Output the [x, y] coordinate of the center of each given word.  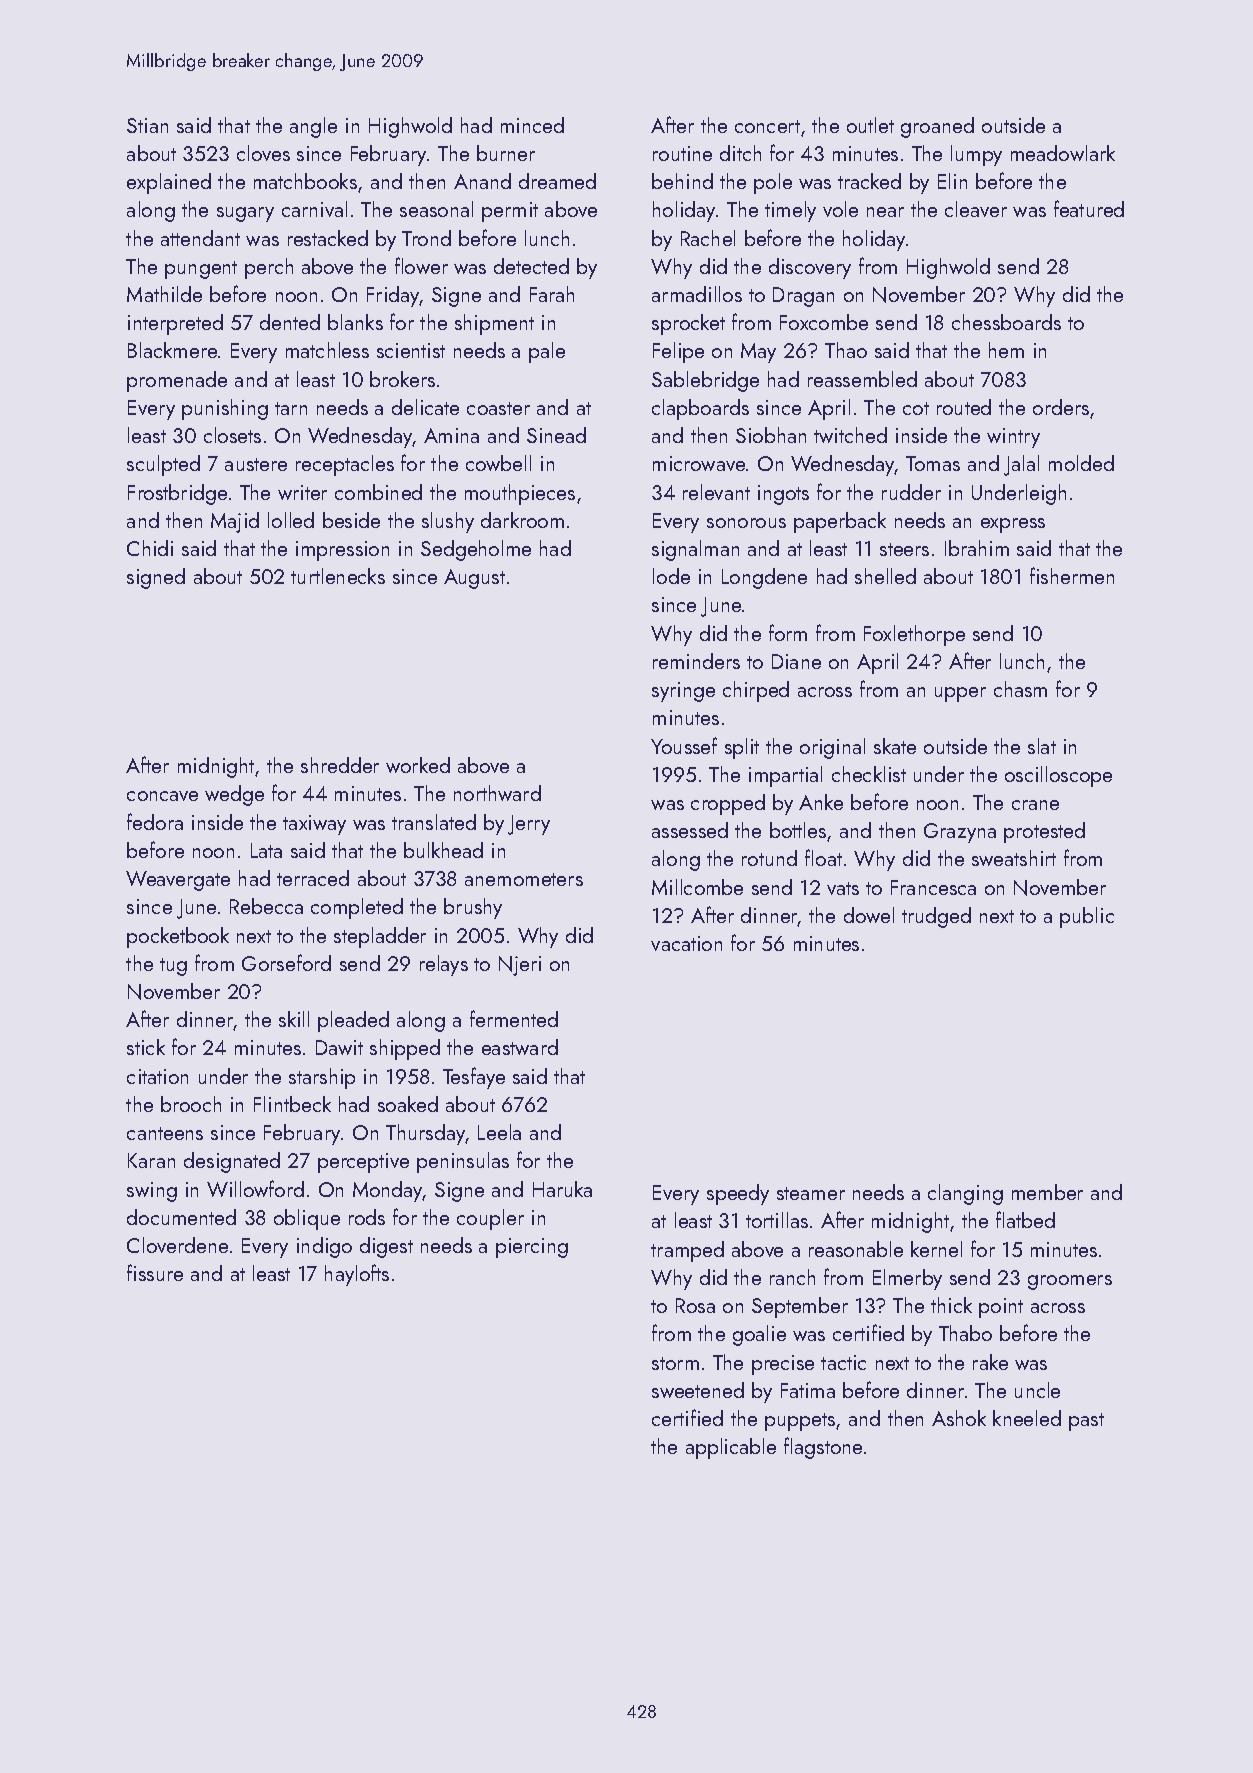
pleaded [353, 1021]
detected [531, 266]
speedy [738, 1194]
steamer [811, 1193]
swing [152, 1192]
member [1047, 1192]
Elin [952, 181]
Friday [393, 296]
